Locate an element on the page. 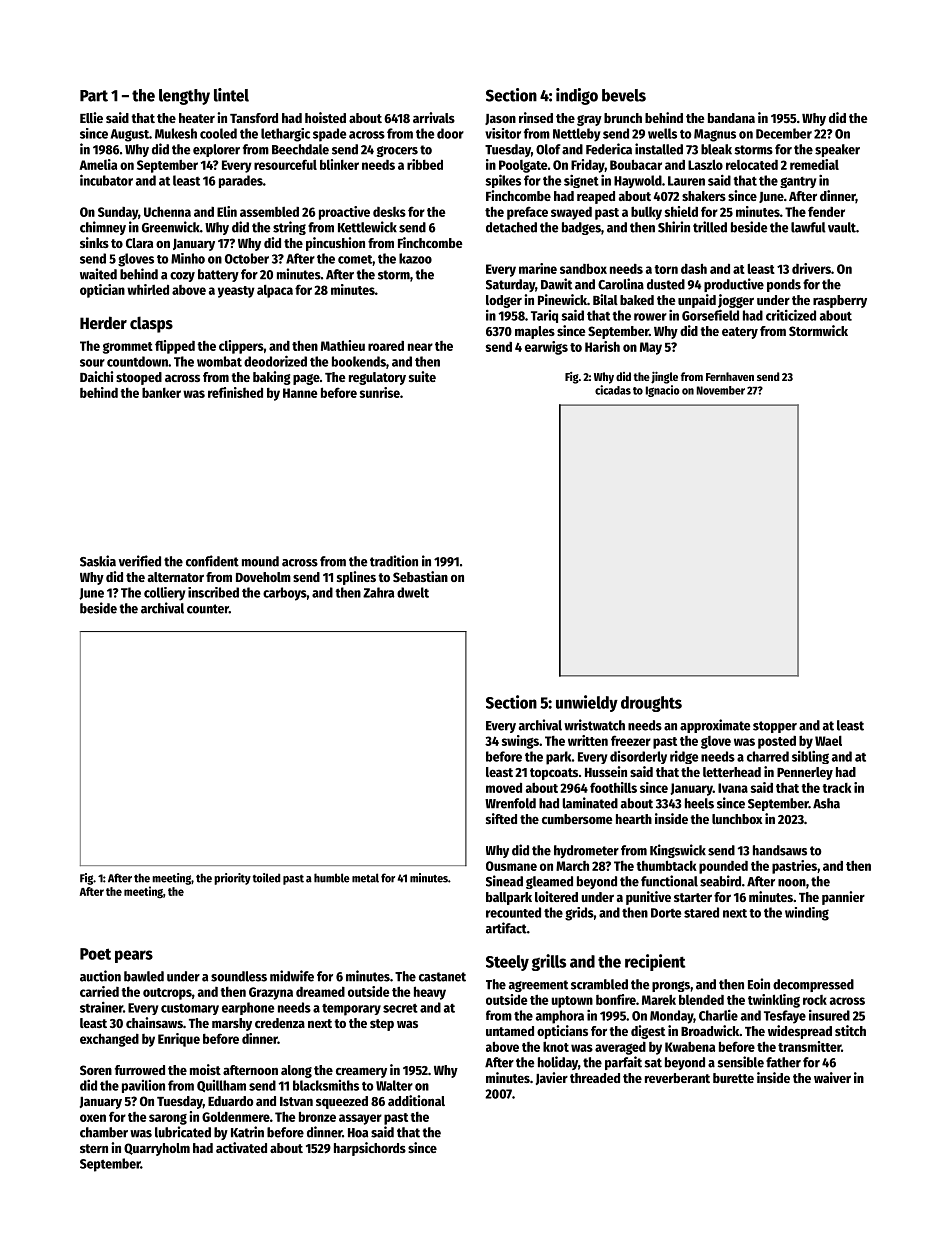 The height and width of the image is (1233, 952). counter is located at coordinates (208, 609).
